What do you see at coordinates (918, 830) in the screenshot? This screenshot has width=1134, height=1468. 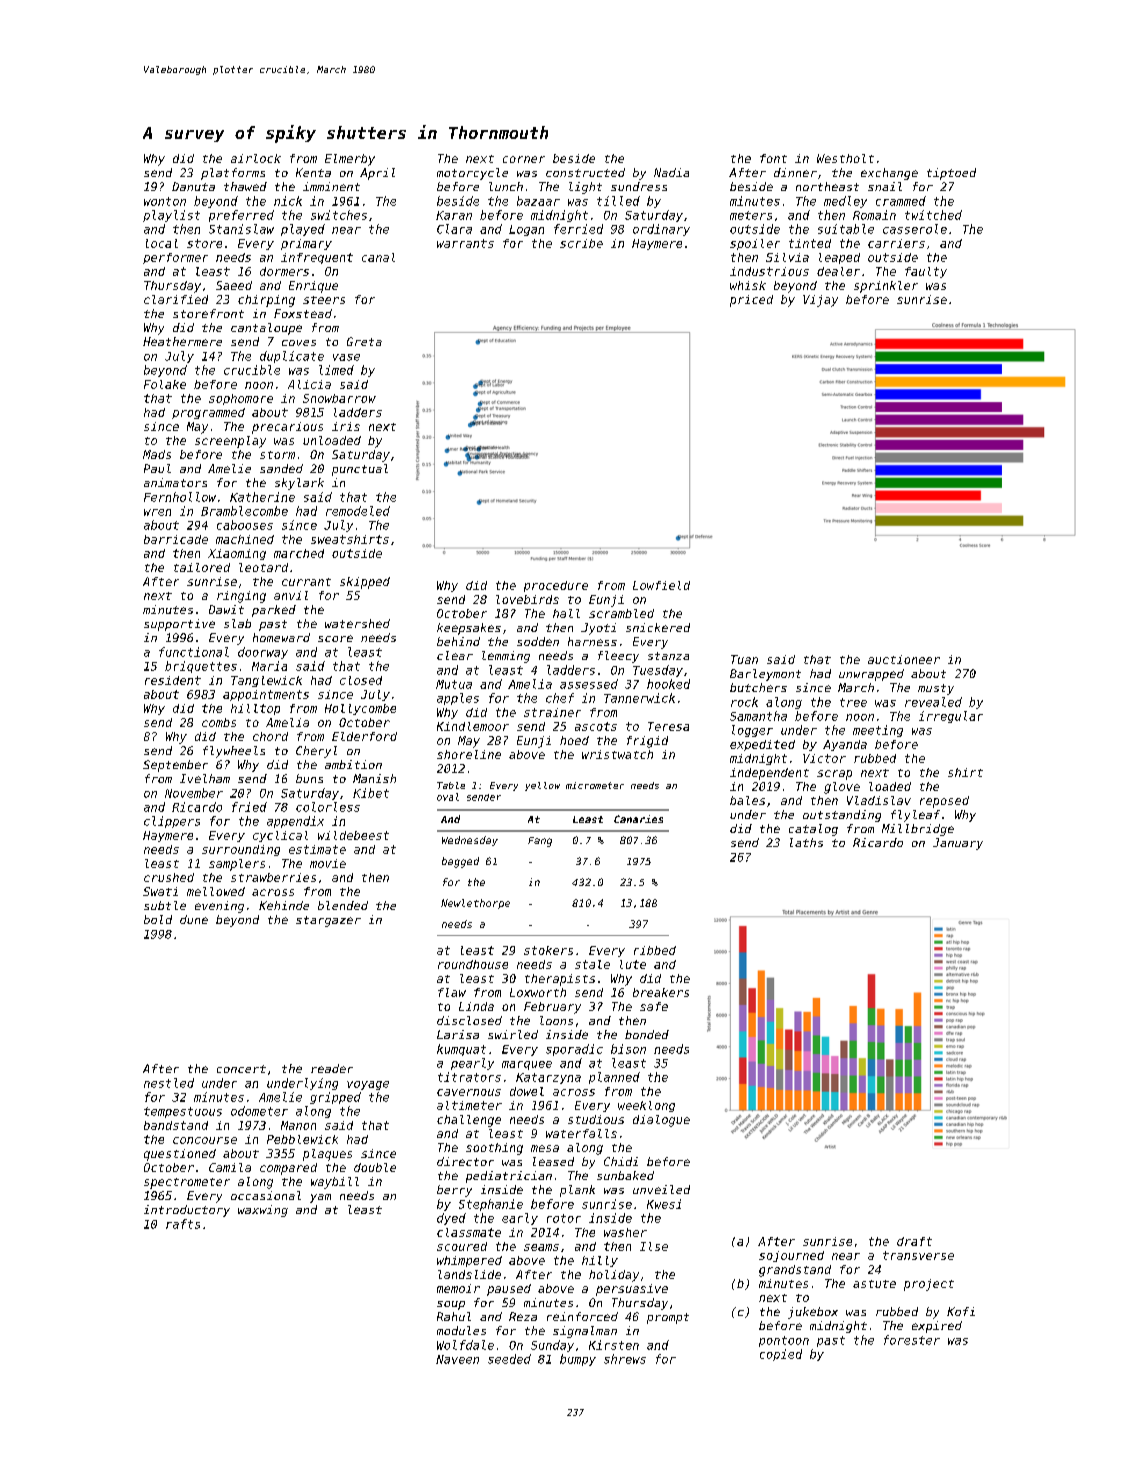 I see `Millbridge` at bounding box center [918, 830].
